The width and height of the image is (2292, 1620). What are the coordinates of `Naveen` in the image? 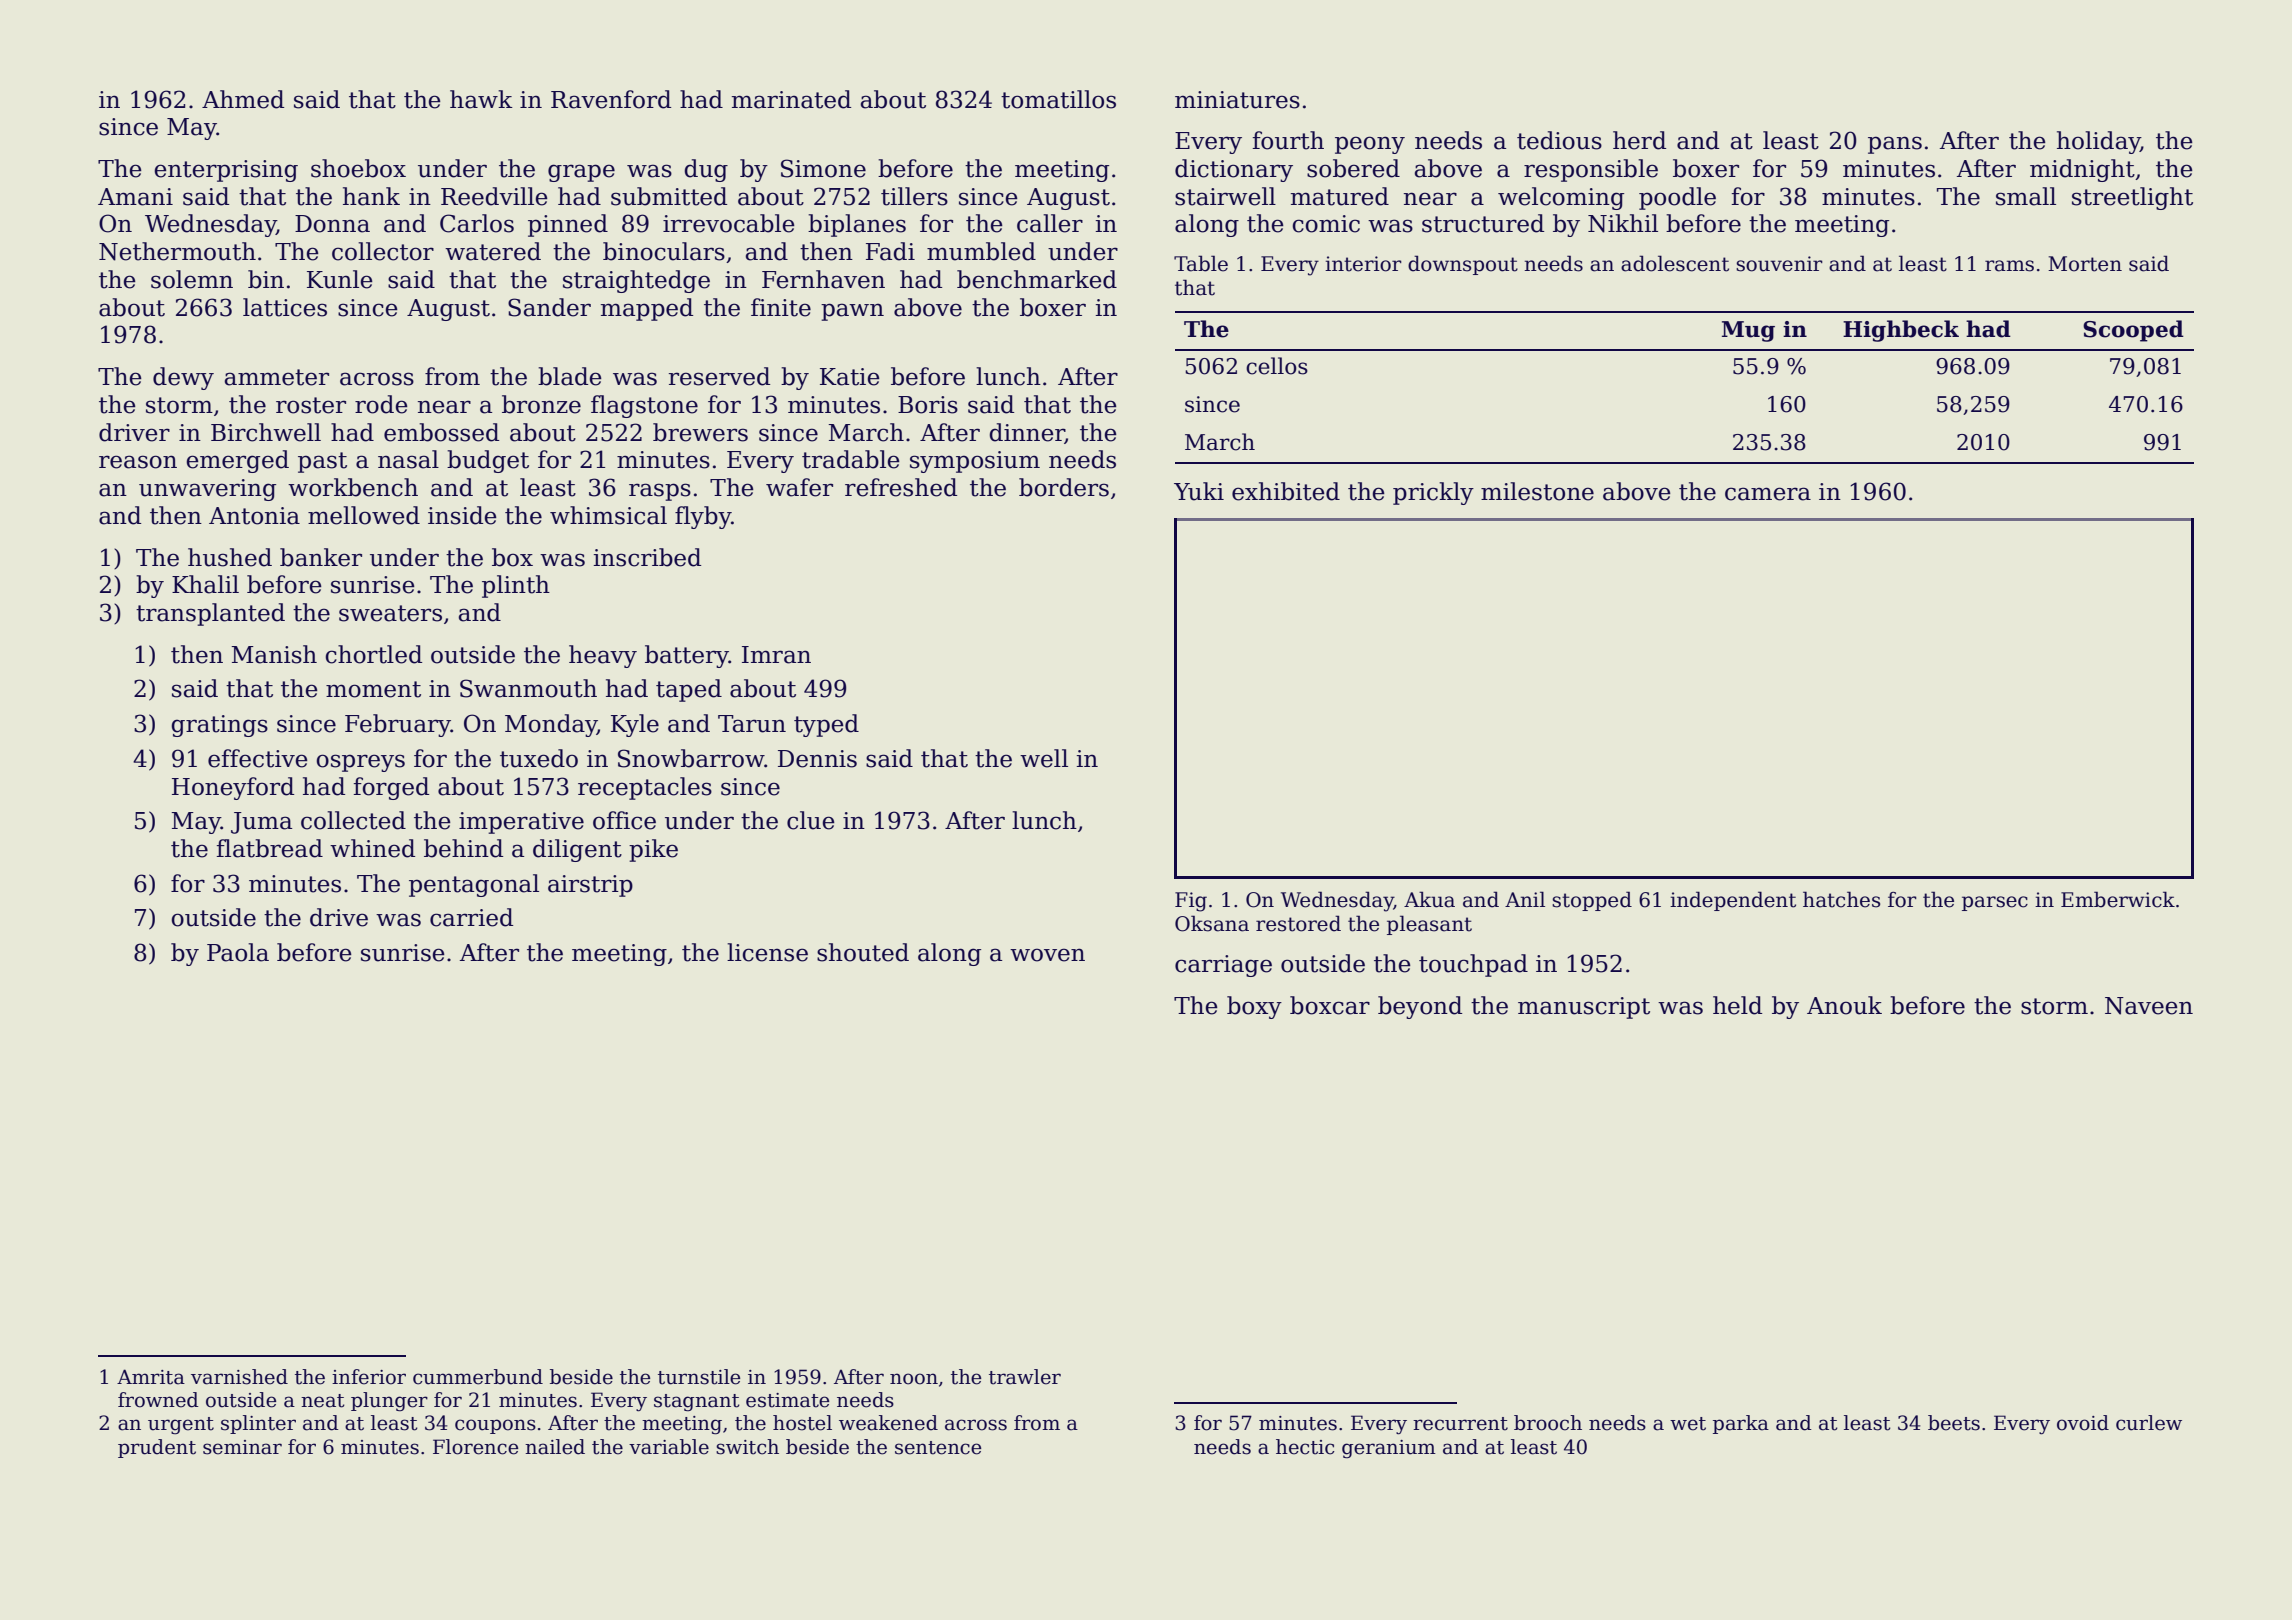 It's located at (2149, 1006).
